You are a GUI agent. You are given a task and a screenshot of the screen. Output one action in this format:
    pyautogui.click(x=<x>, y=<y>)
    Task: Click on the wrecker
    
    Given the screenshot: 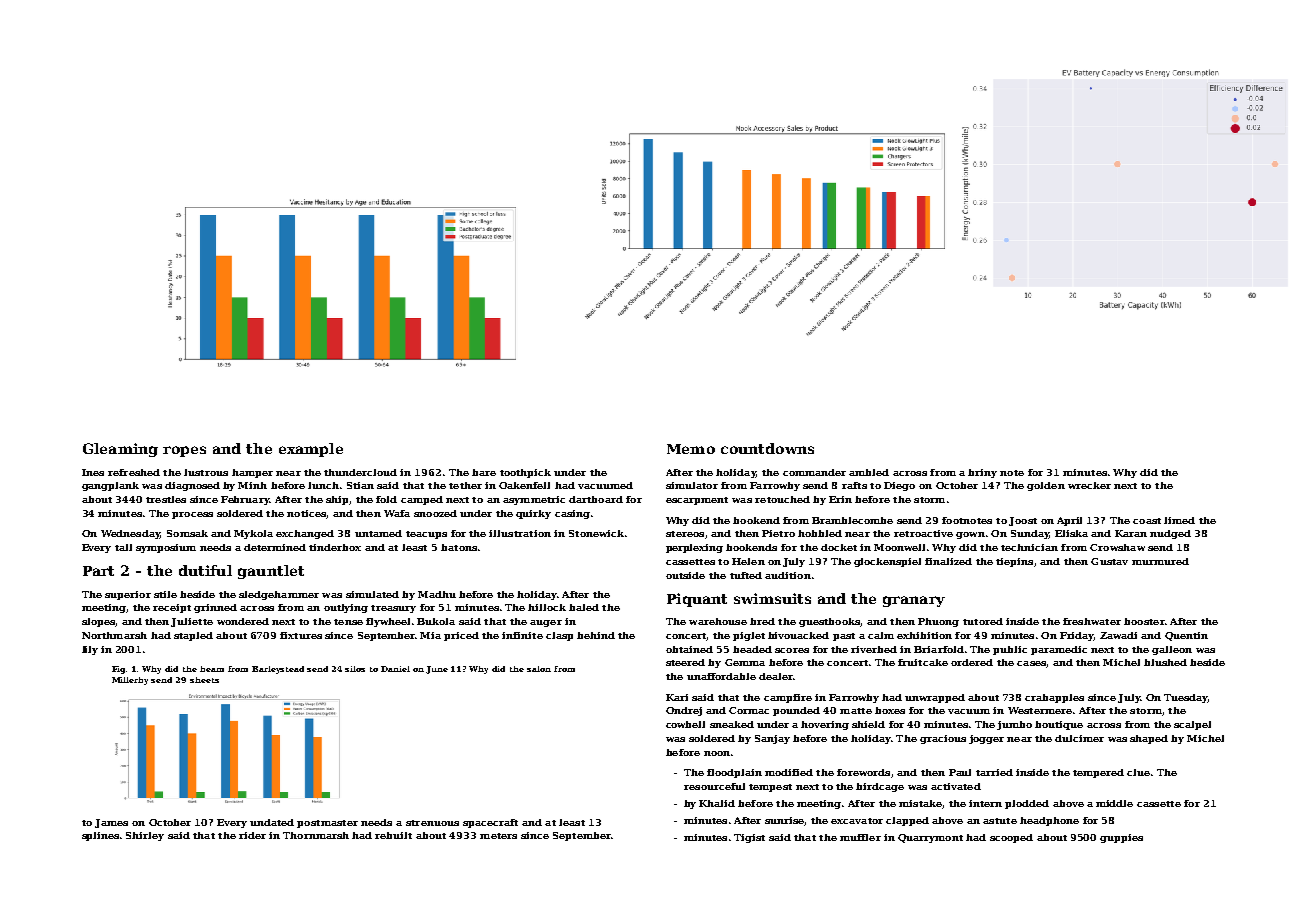 What is the action you would take?
    pyautogui.click(x=1089, y=485)
